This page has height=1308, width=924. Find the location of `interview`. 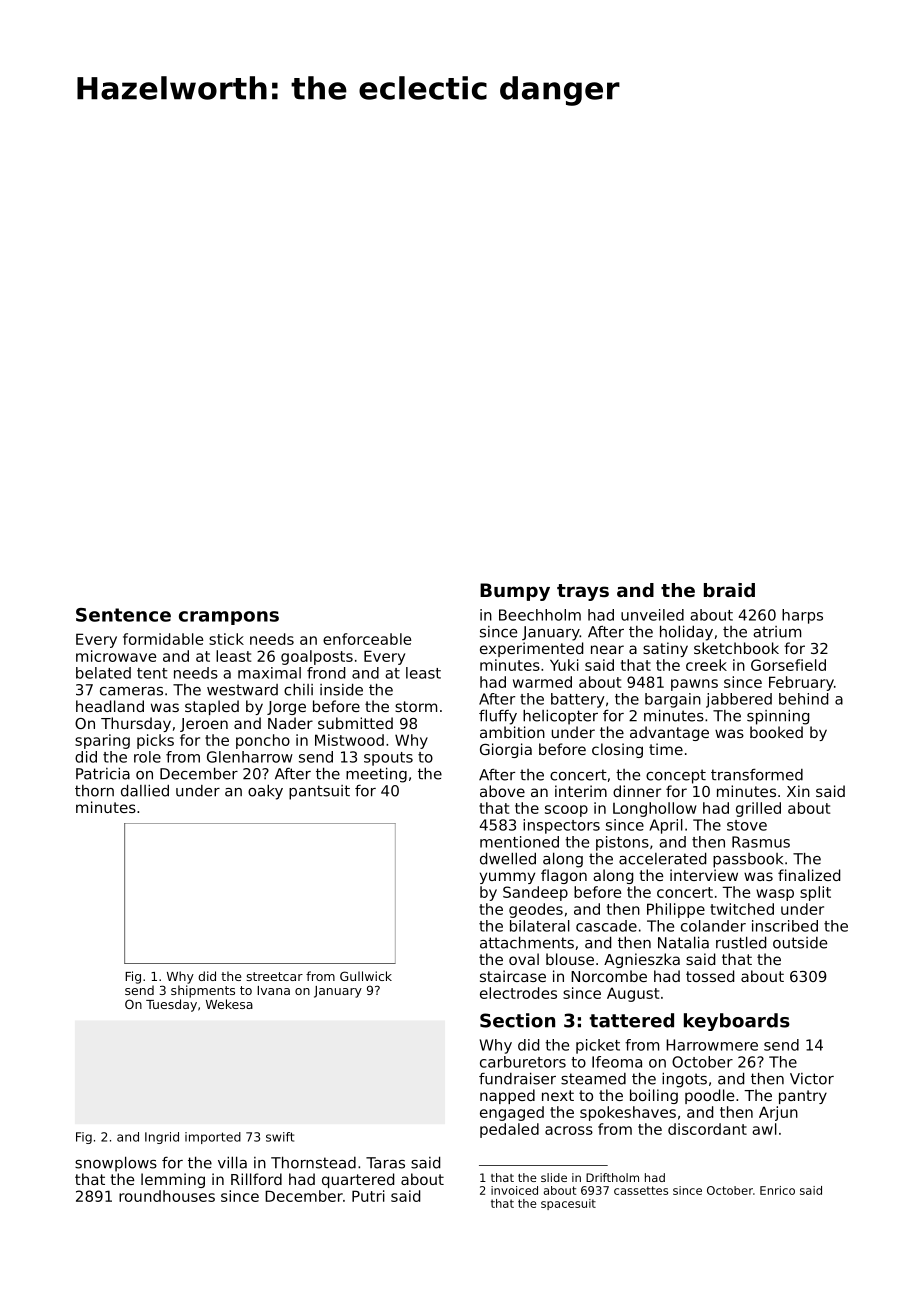

interview is located at coordinates (704, 875).
